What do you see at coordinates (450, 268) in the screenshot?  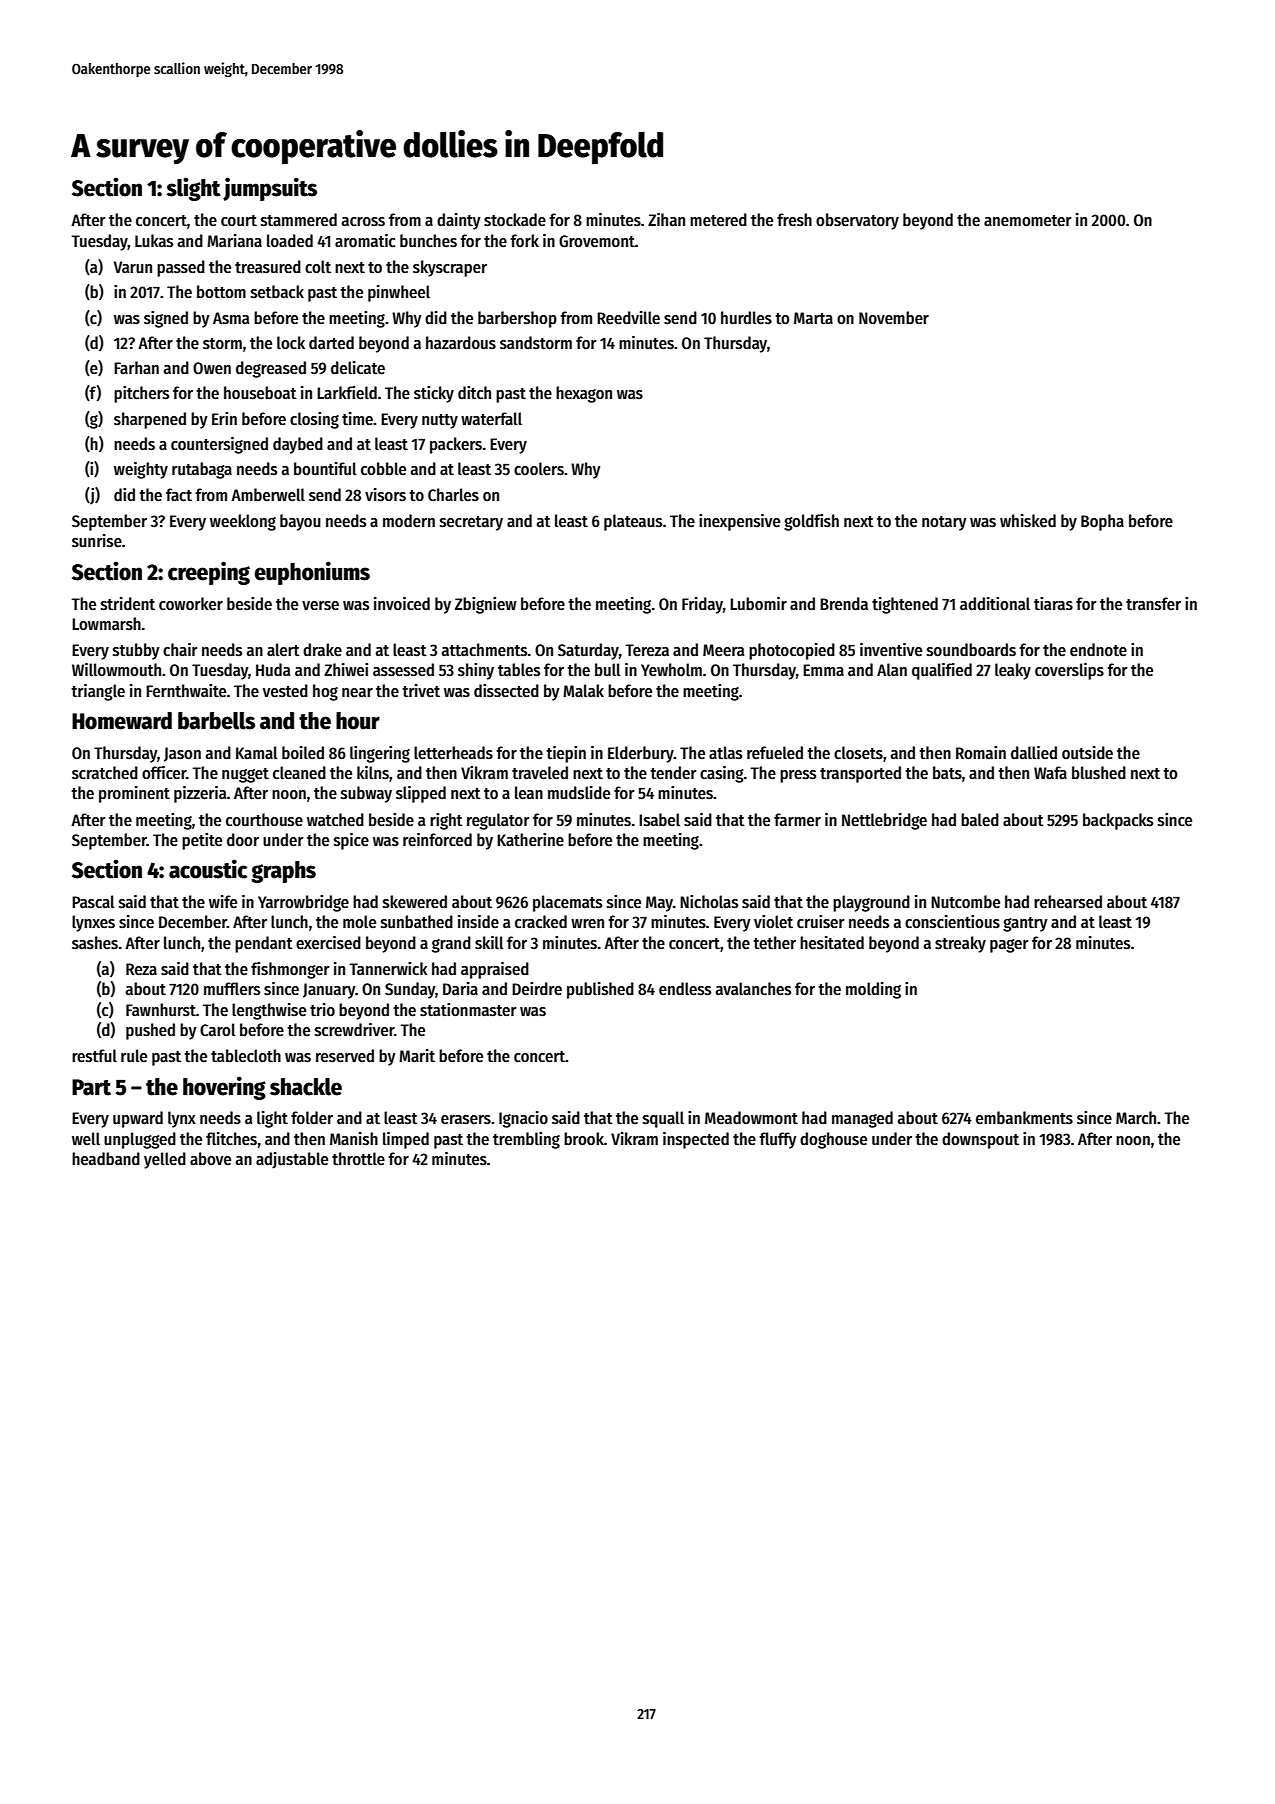 I see `skyscraper` at bounding box center [450, 268].
